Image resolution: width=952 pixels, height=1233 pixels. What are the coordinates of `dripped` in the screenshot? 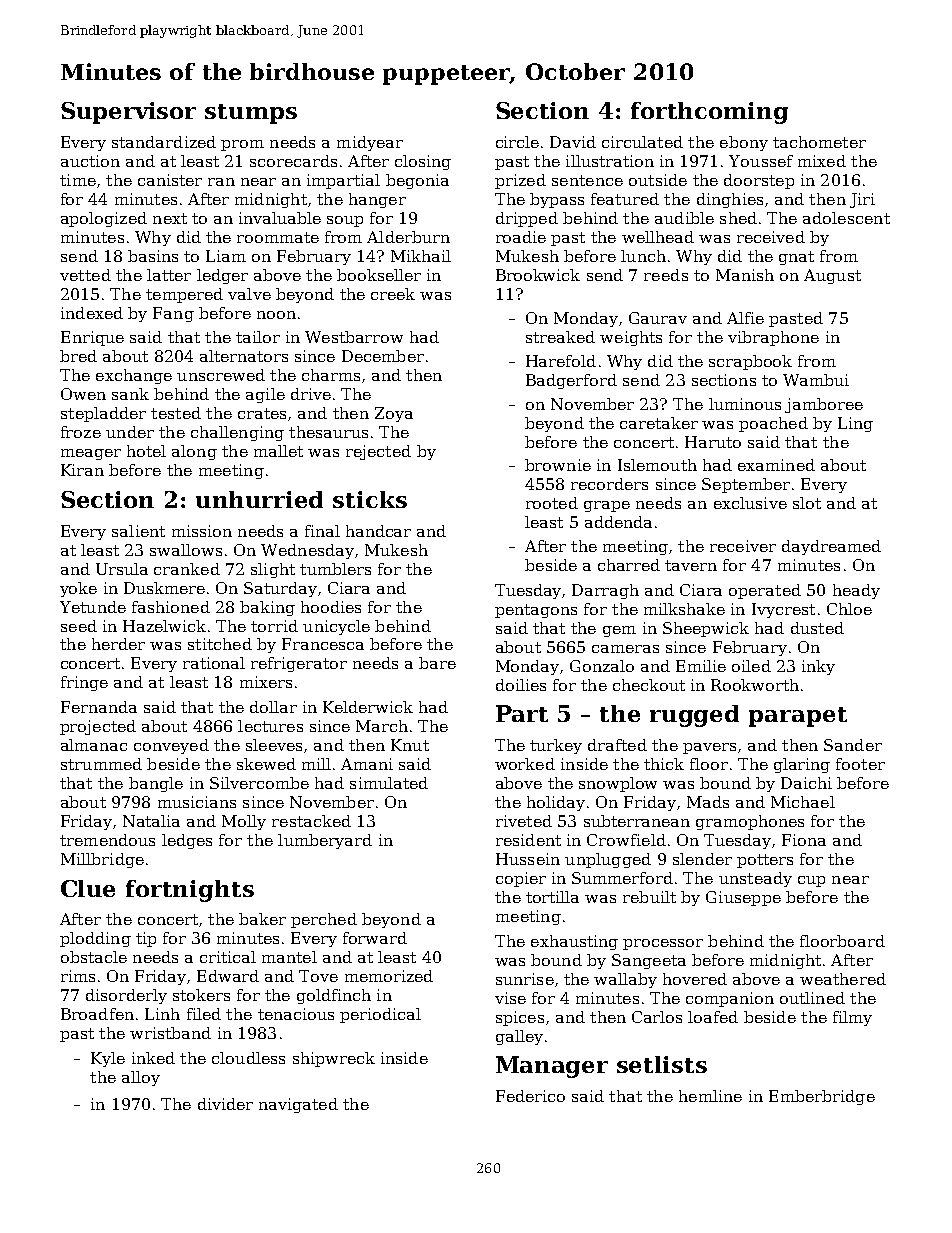 It's located at (527, 219).
